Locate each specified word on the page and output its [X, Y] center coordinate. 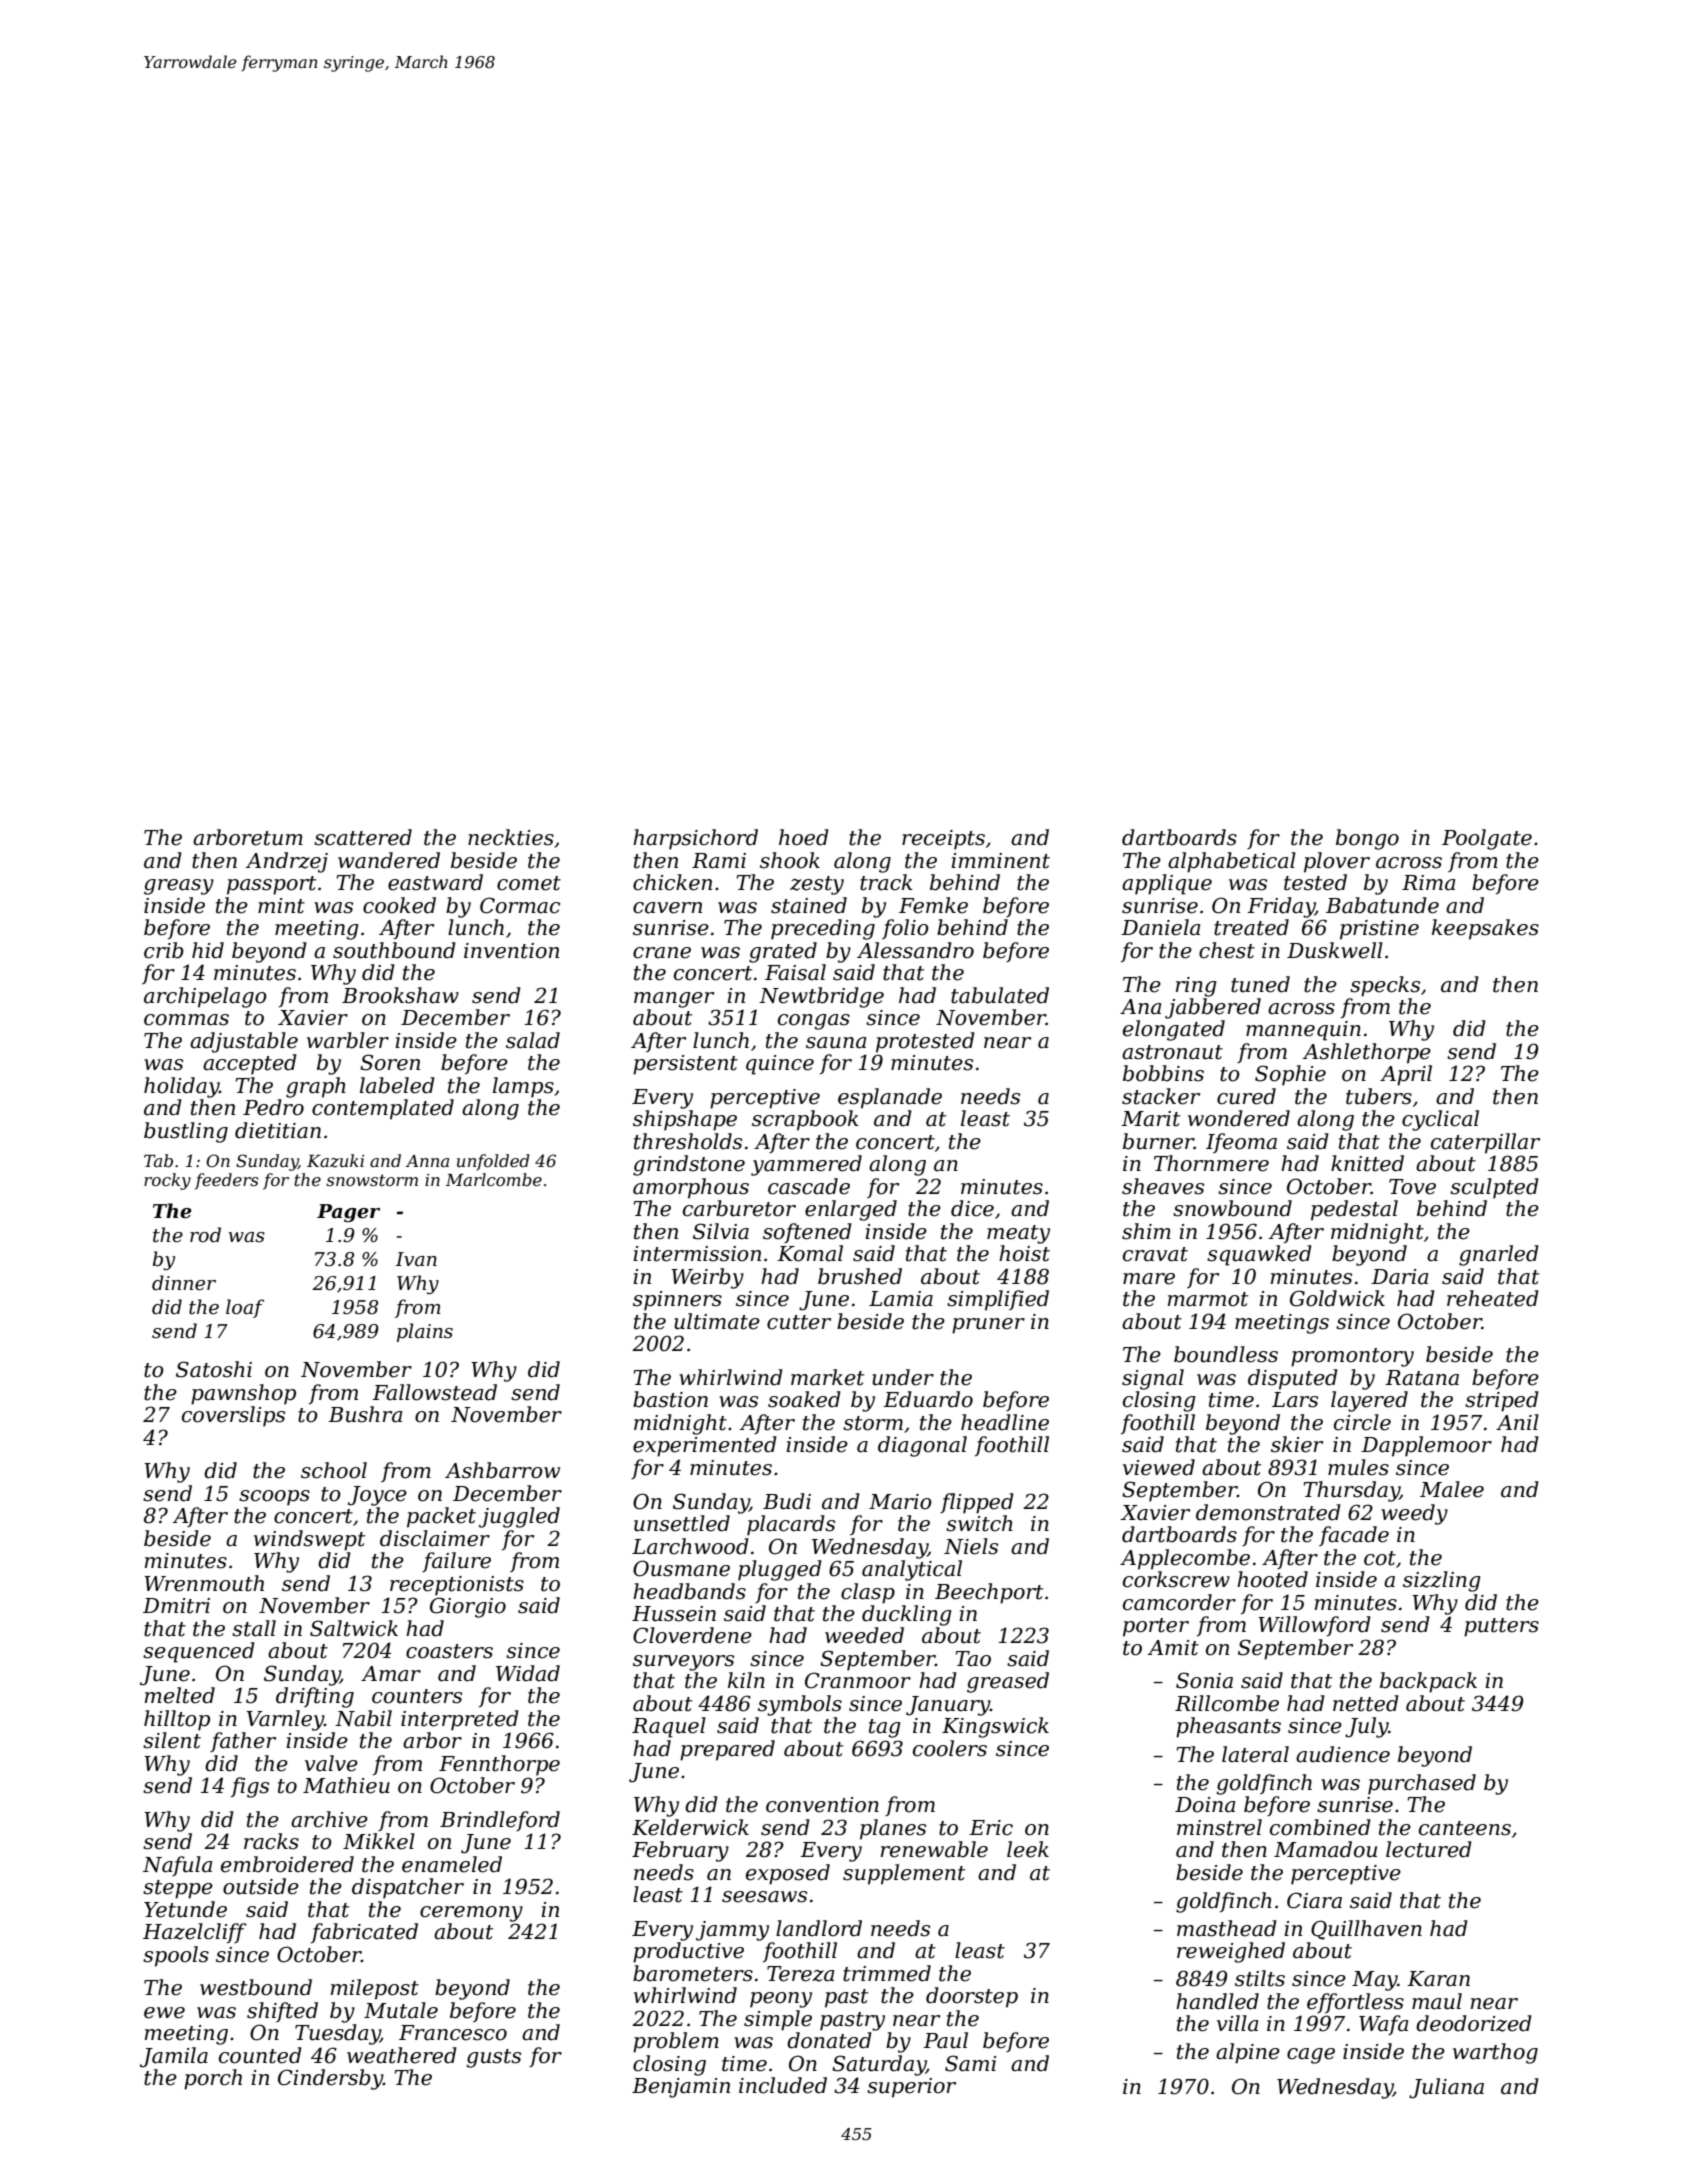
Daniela [1160, 927]
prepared [727, 1750]
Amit [1173, 1648]
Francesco [453, 2033]
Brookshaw [400, 995]
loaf [245, 1308]
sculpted [1494, 1188]
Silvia [721, 1231]
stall [254, 1628]
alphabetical [1232, 862]
